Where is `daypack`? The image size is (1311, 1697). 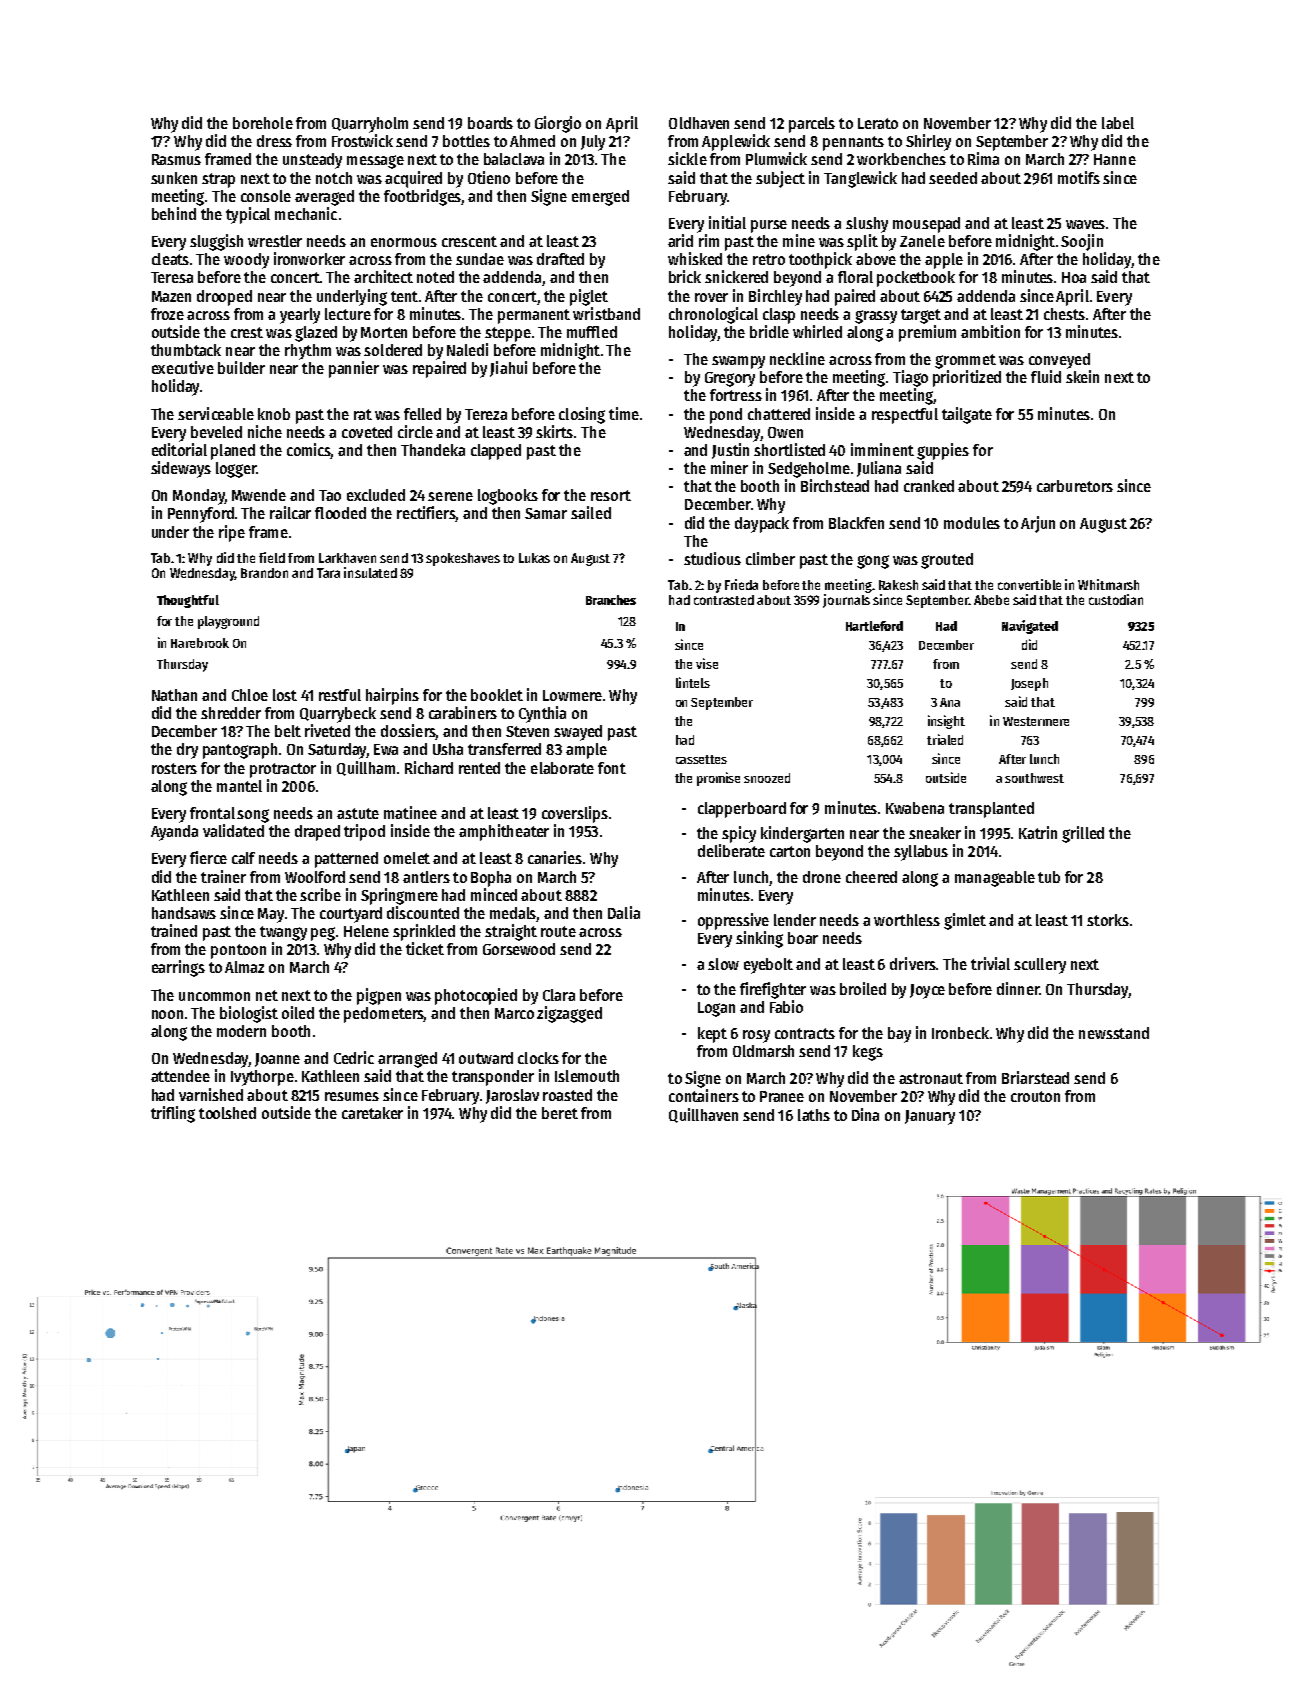 daypack is located at coordinates (762, 525).
